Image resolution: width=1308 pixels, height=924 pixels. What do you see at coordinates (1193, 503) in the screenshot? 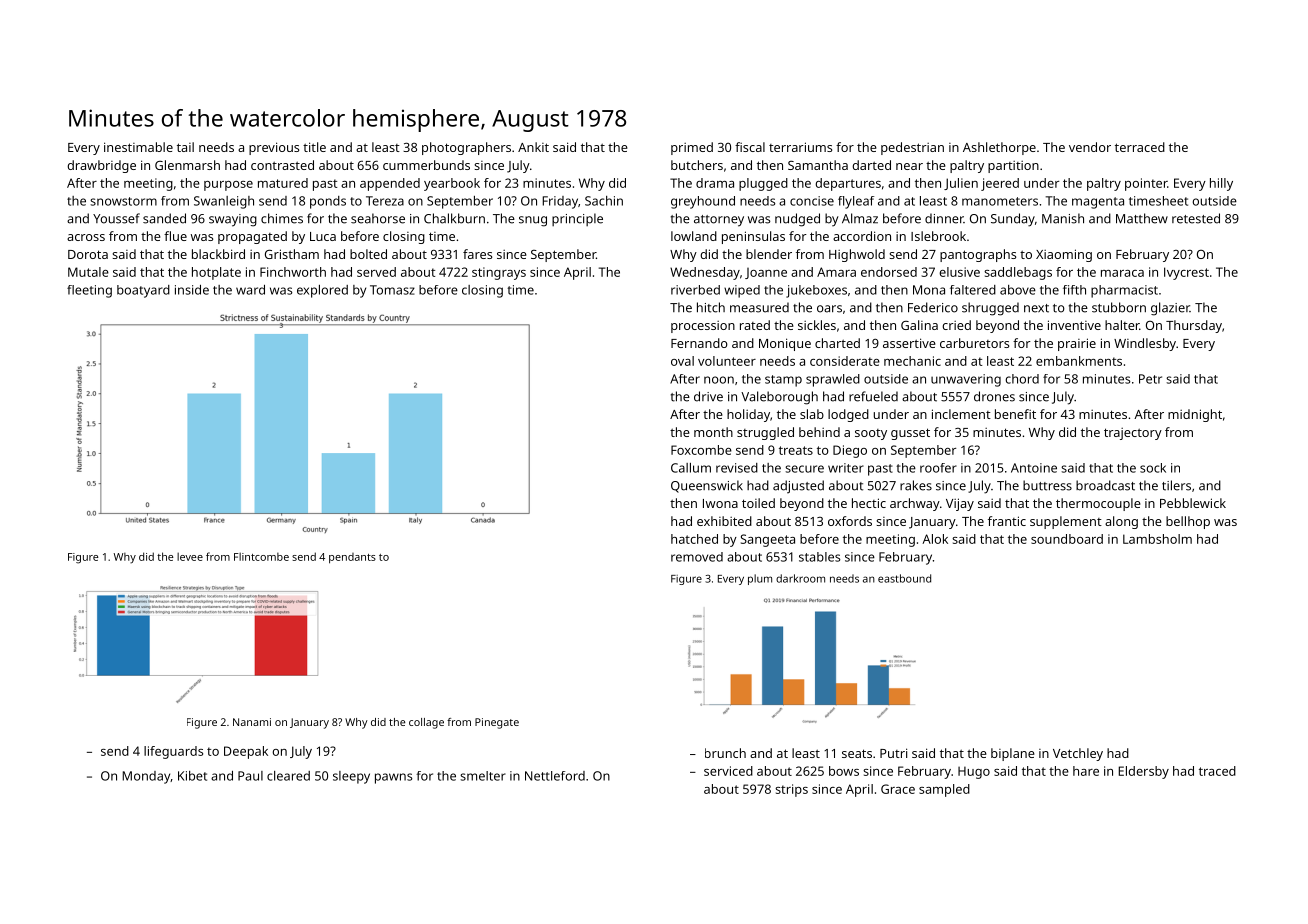
I see `Pebblewick` at bounding box center [1193, 503].
